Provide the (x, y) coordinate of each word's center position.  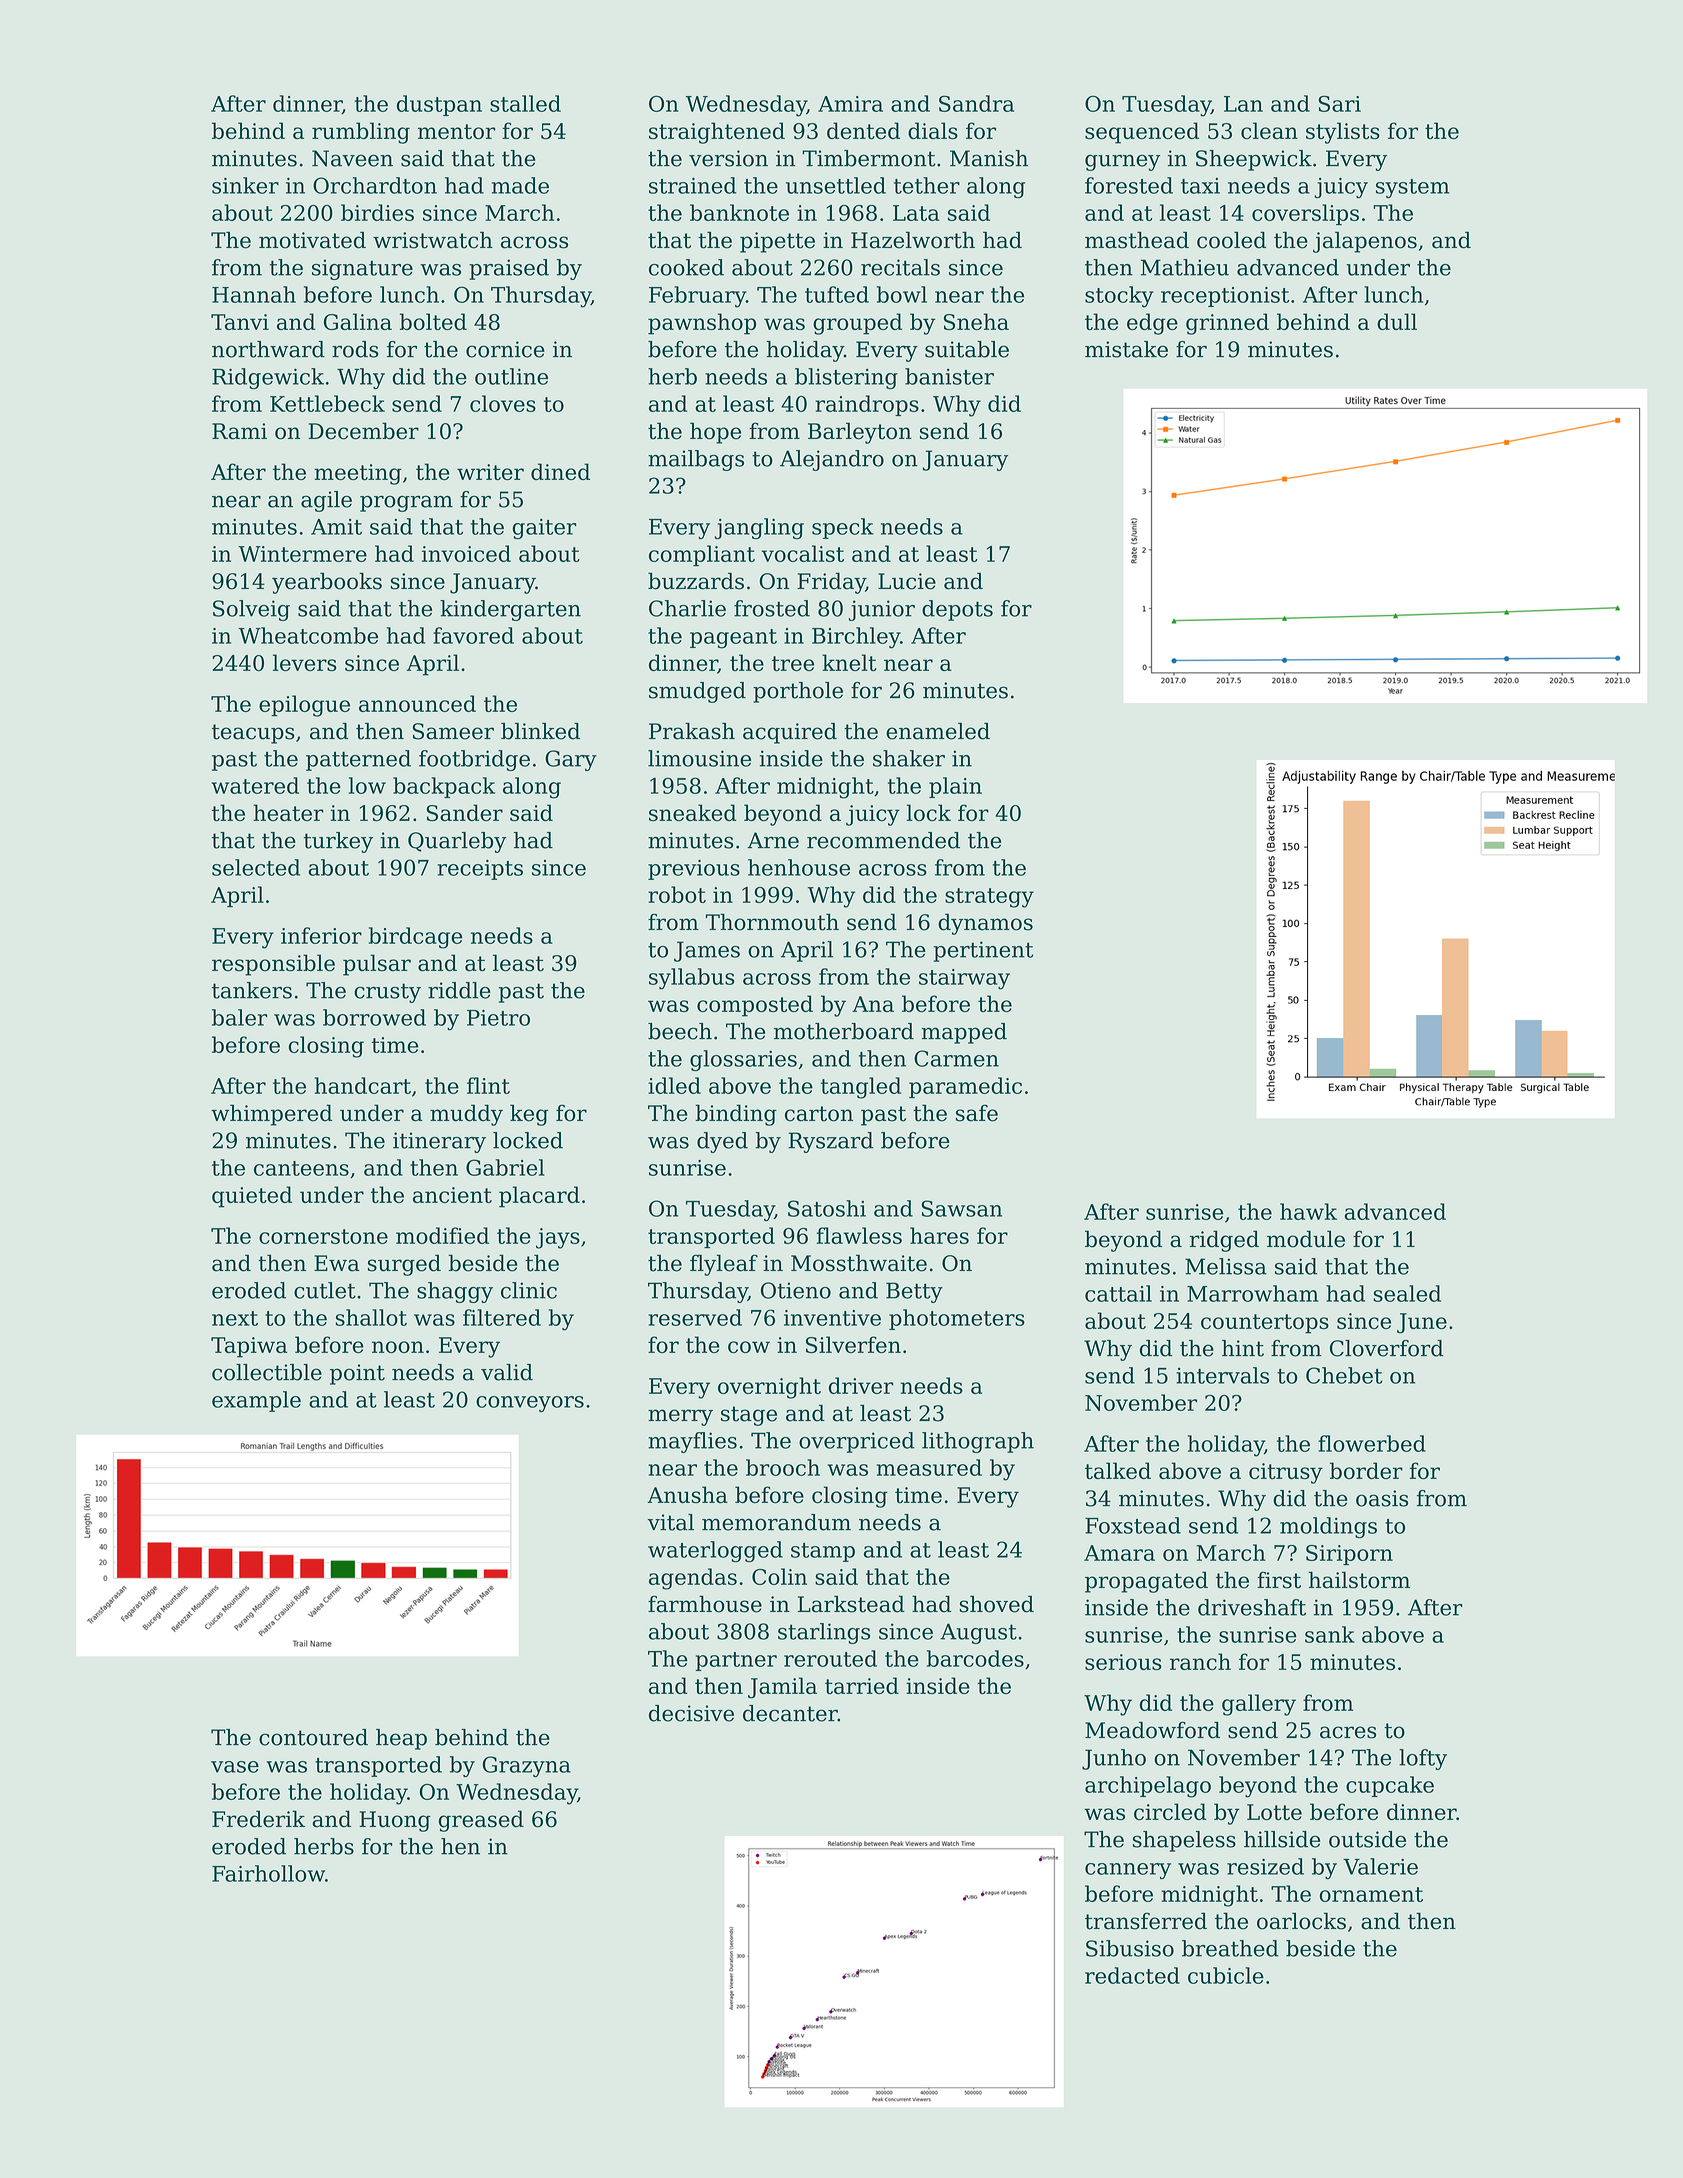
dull (1397, 321)
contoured (313, 1737)
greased (481, 1821)
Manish (989, 158)
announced (417, 703)
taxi (1200, 186)
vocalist (802, 553)
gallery (1259, 1705)
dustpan (439, 105)
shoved (996, 1604)
